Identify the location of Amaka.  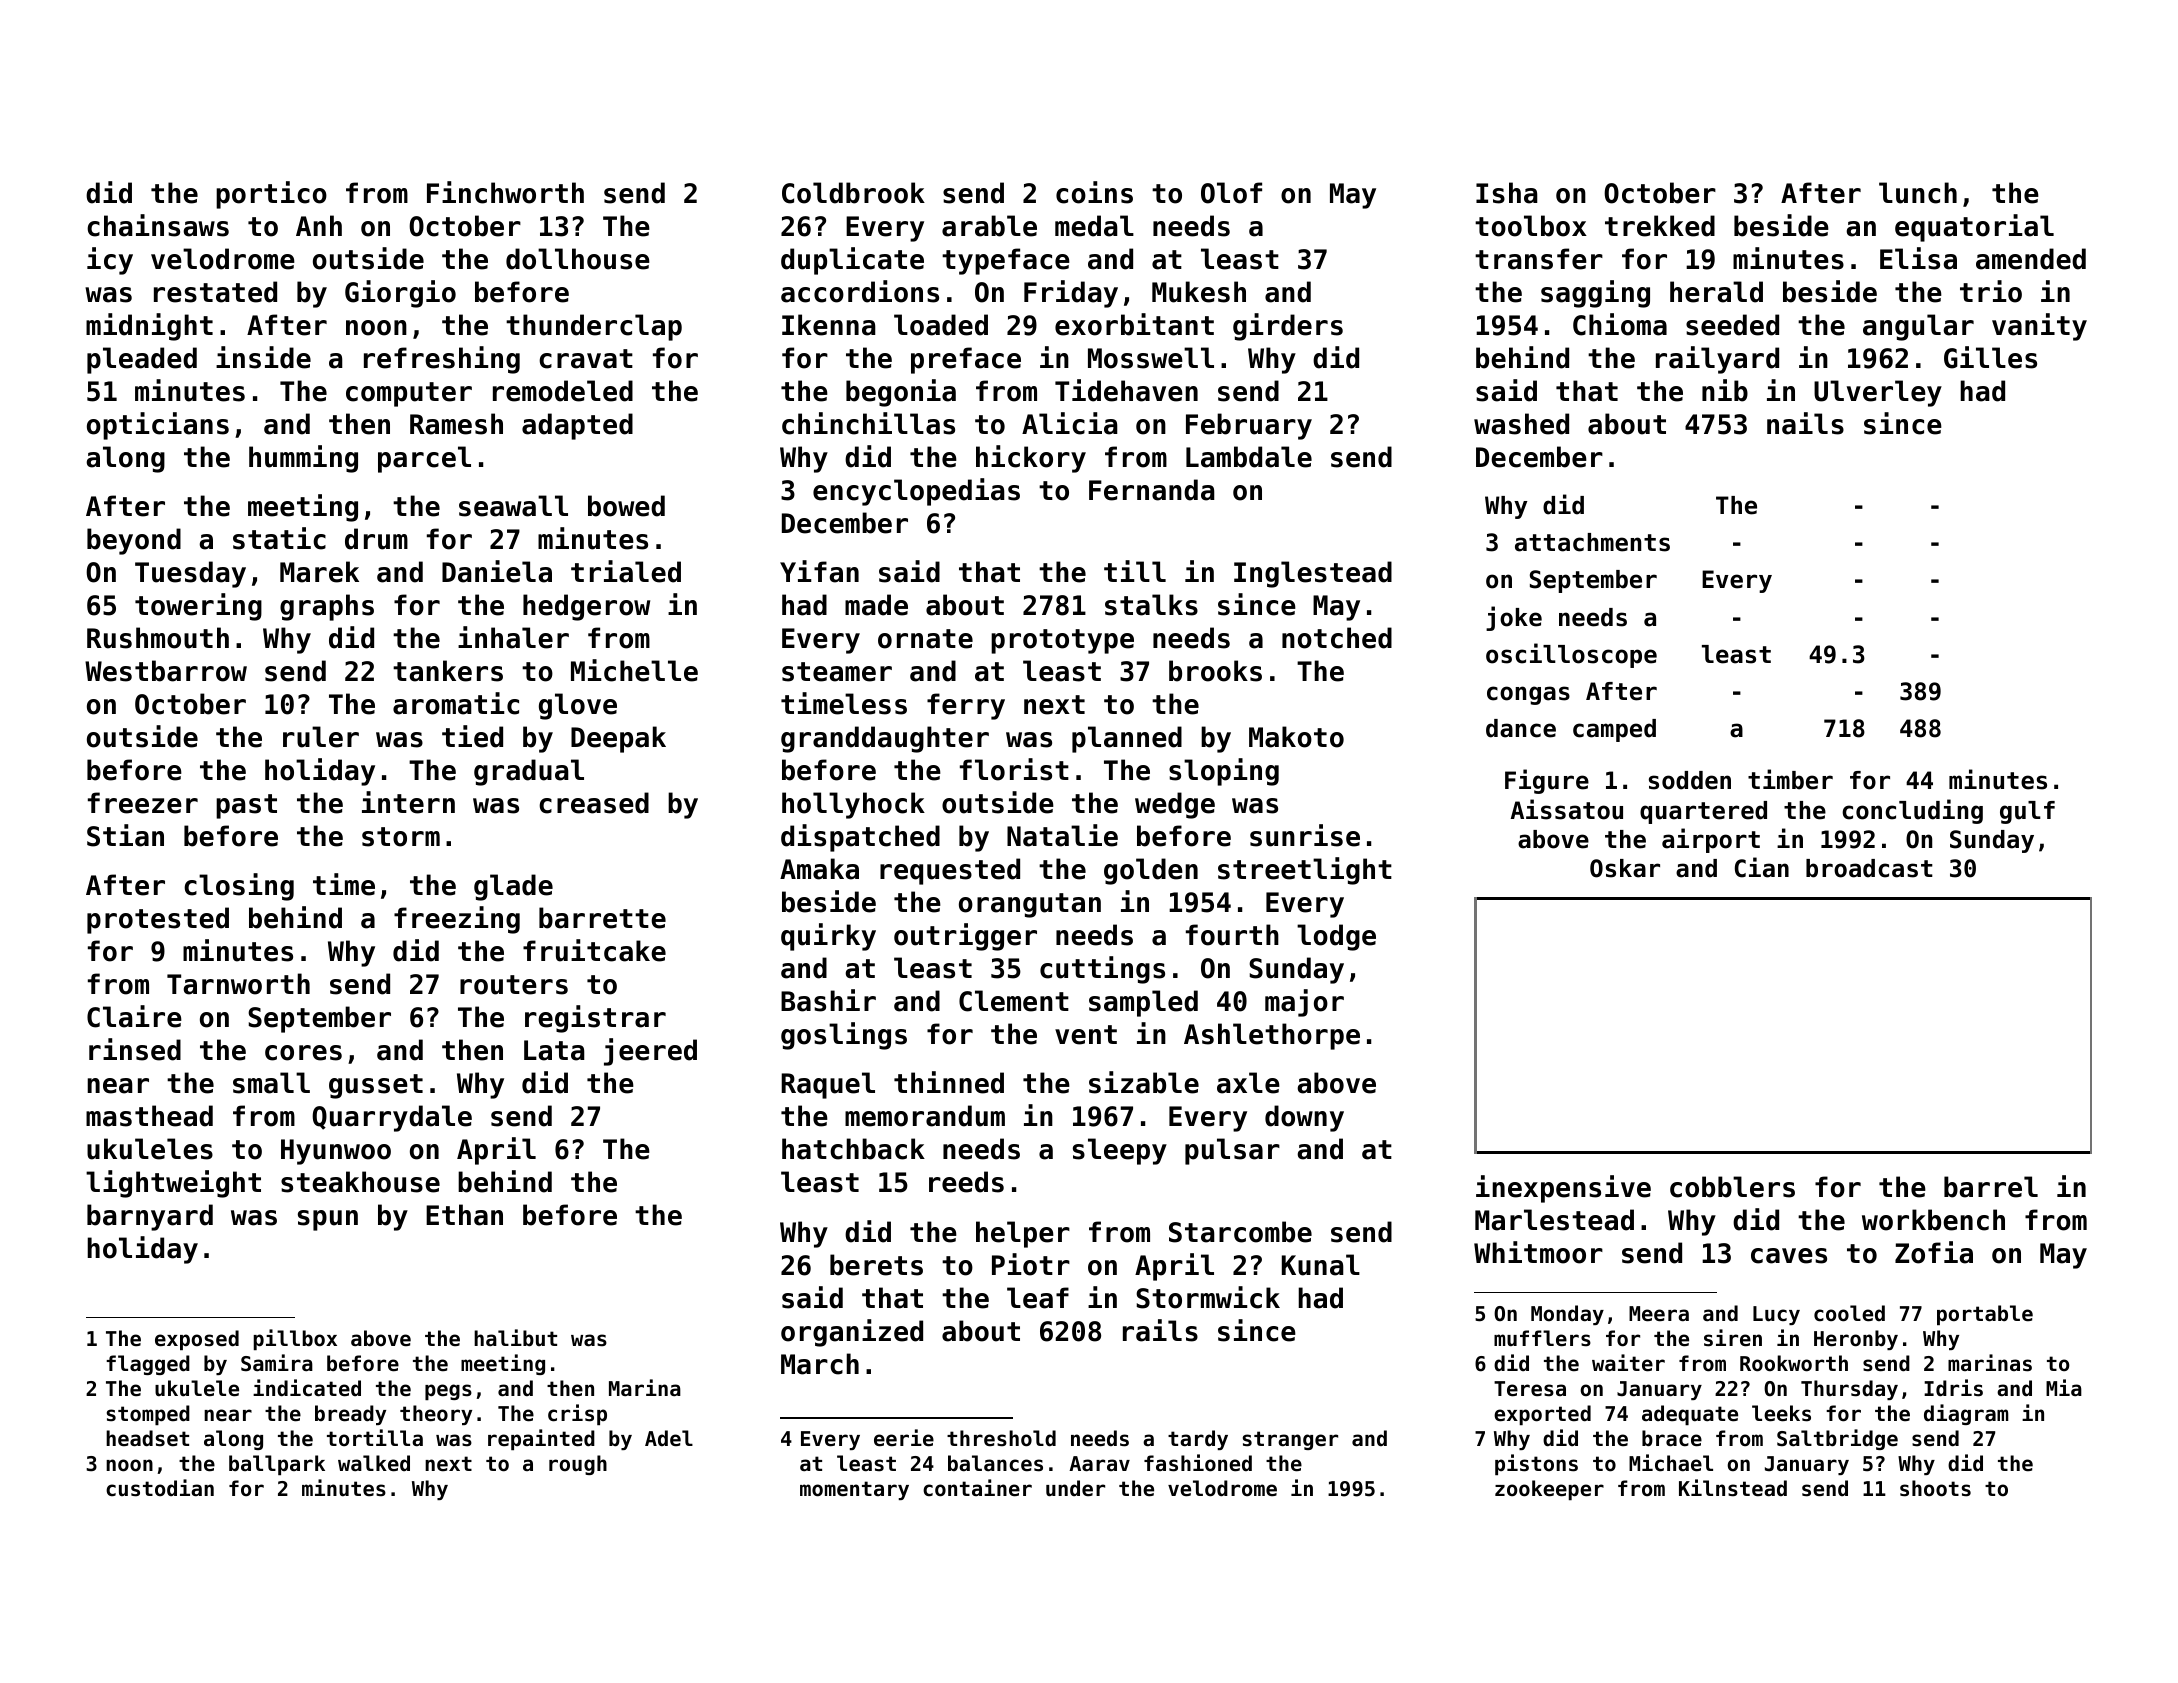
(819, 869).
